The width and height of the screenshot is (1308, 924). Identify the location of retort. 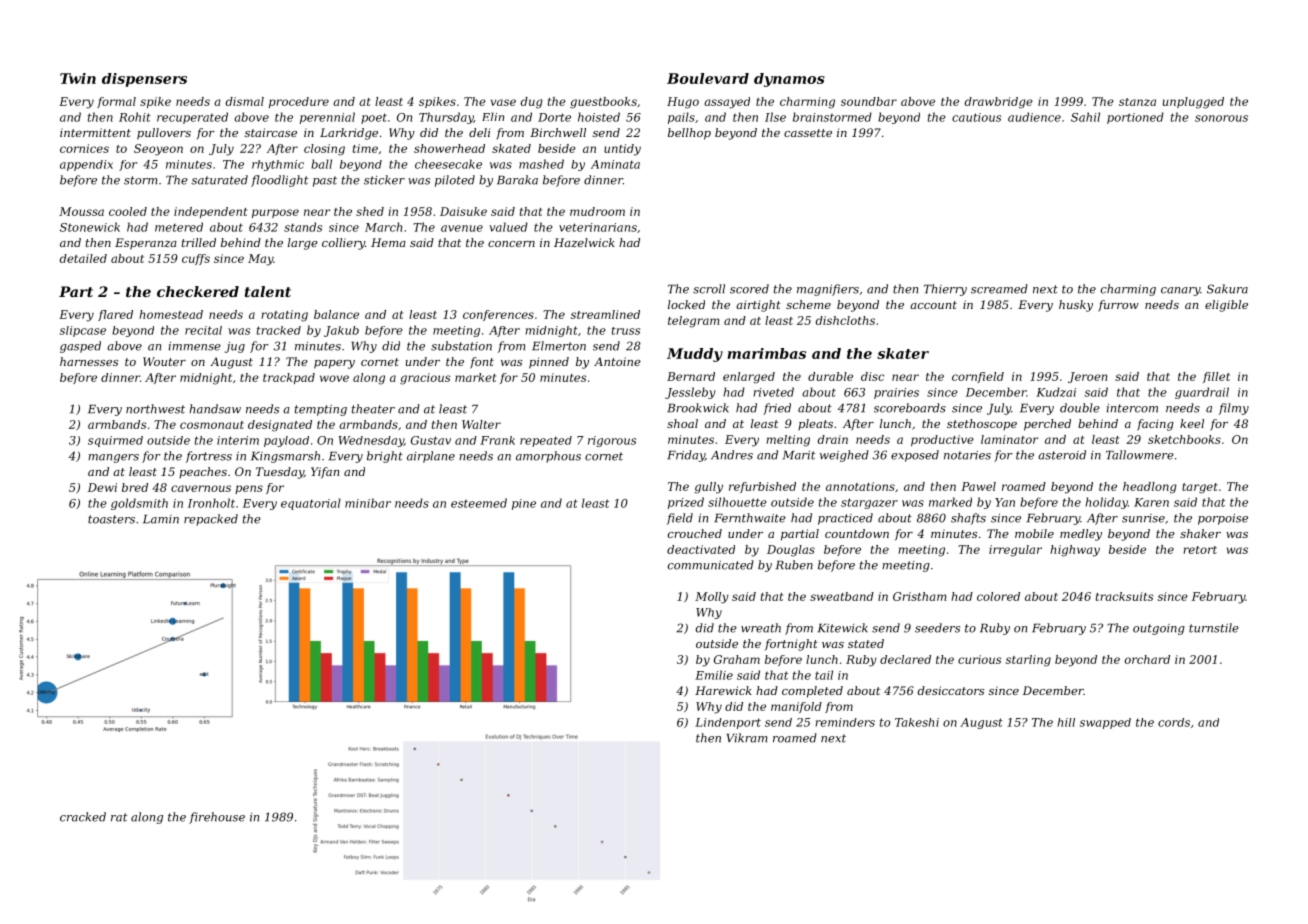
(1200, 550).
